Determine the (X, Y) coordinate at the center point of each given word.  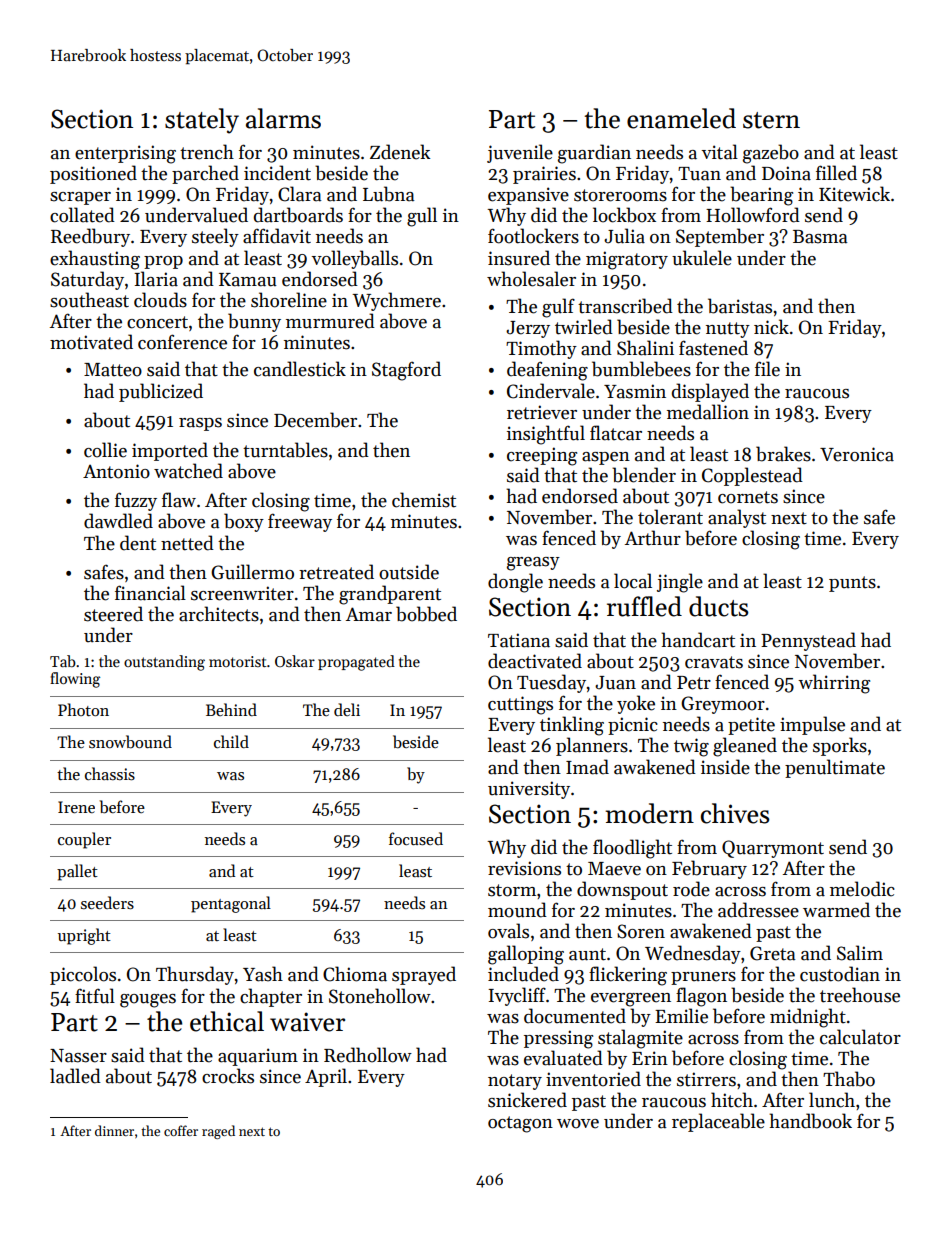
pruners (703, 978)
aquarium (258, 1057)
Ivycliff (517, 996)
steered (113, 614)
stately (202, 121)
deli (347, 709)
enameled (681, 118)
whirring (834, 684)
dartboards (298, 215)
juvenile (520, 153)
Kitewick (854, 194)
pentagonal (231, 904)
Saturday (87, 280)
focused (416, 839)
